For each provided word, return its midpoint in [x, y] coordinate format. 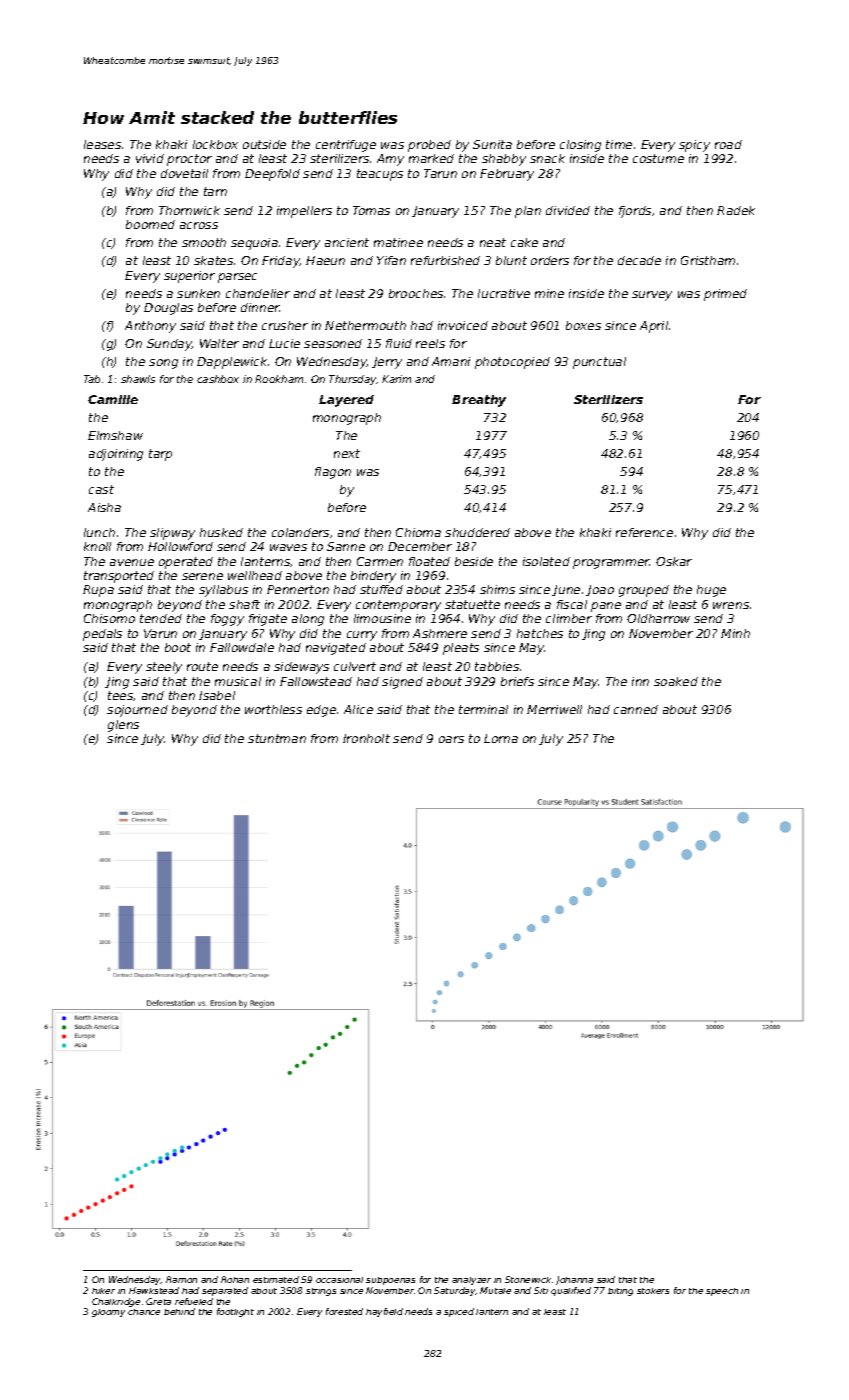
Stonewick [528, 1279]
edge [321, 711]
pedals [102, 635]
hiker [103, 1291]
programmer [611, 564]
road [728, 144]
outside [264, 144]
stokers [653, 1291]
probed [429, 146]
